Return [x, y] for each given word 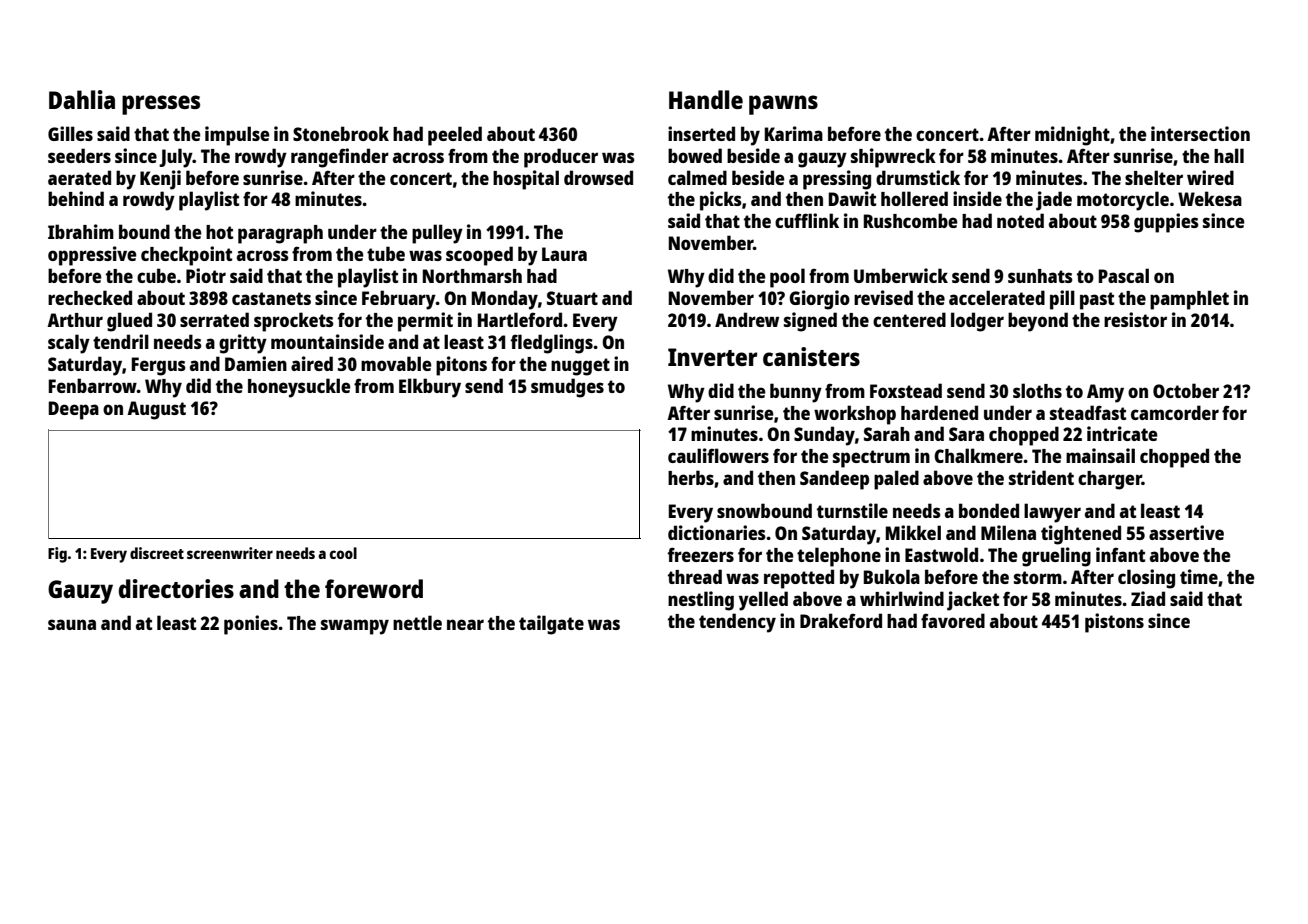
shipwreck [893, 158]
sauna [72, 624]
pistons [1114, 623]
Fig [57, 555]
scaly [69, 344]
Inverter [712, 357]
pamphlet [1189, 300]
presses [161, 105]
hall [1229, 155]
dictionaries [717, 532]
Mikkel [913, 532]
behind [76, 198]
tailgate [551, 625]
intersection [1200, 133]
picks [721, 201]
